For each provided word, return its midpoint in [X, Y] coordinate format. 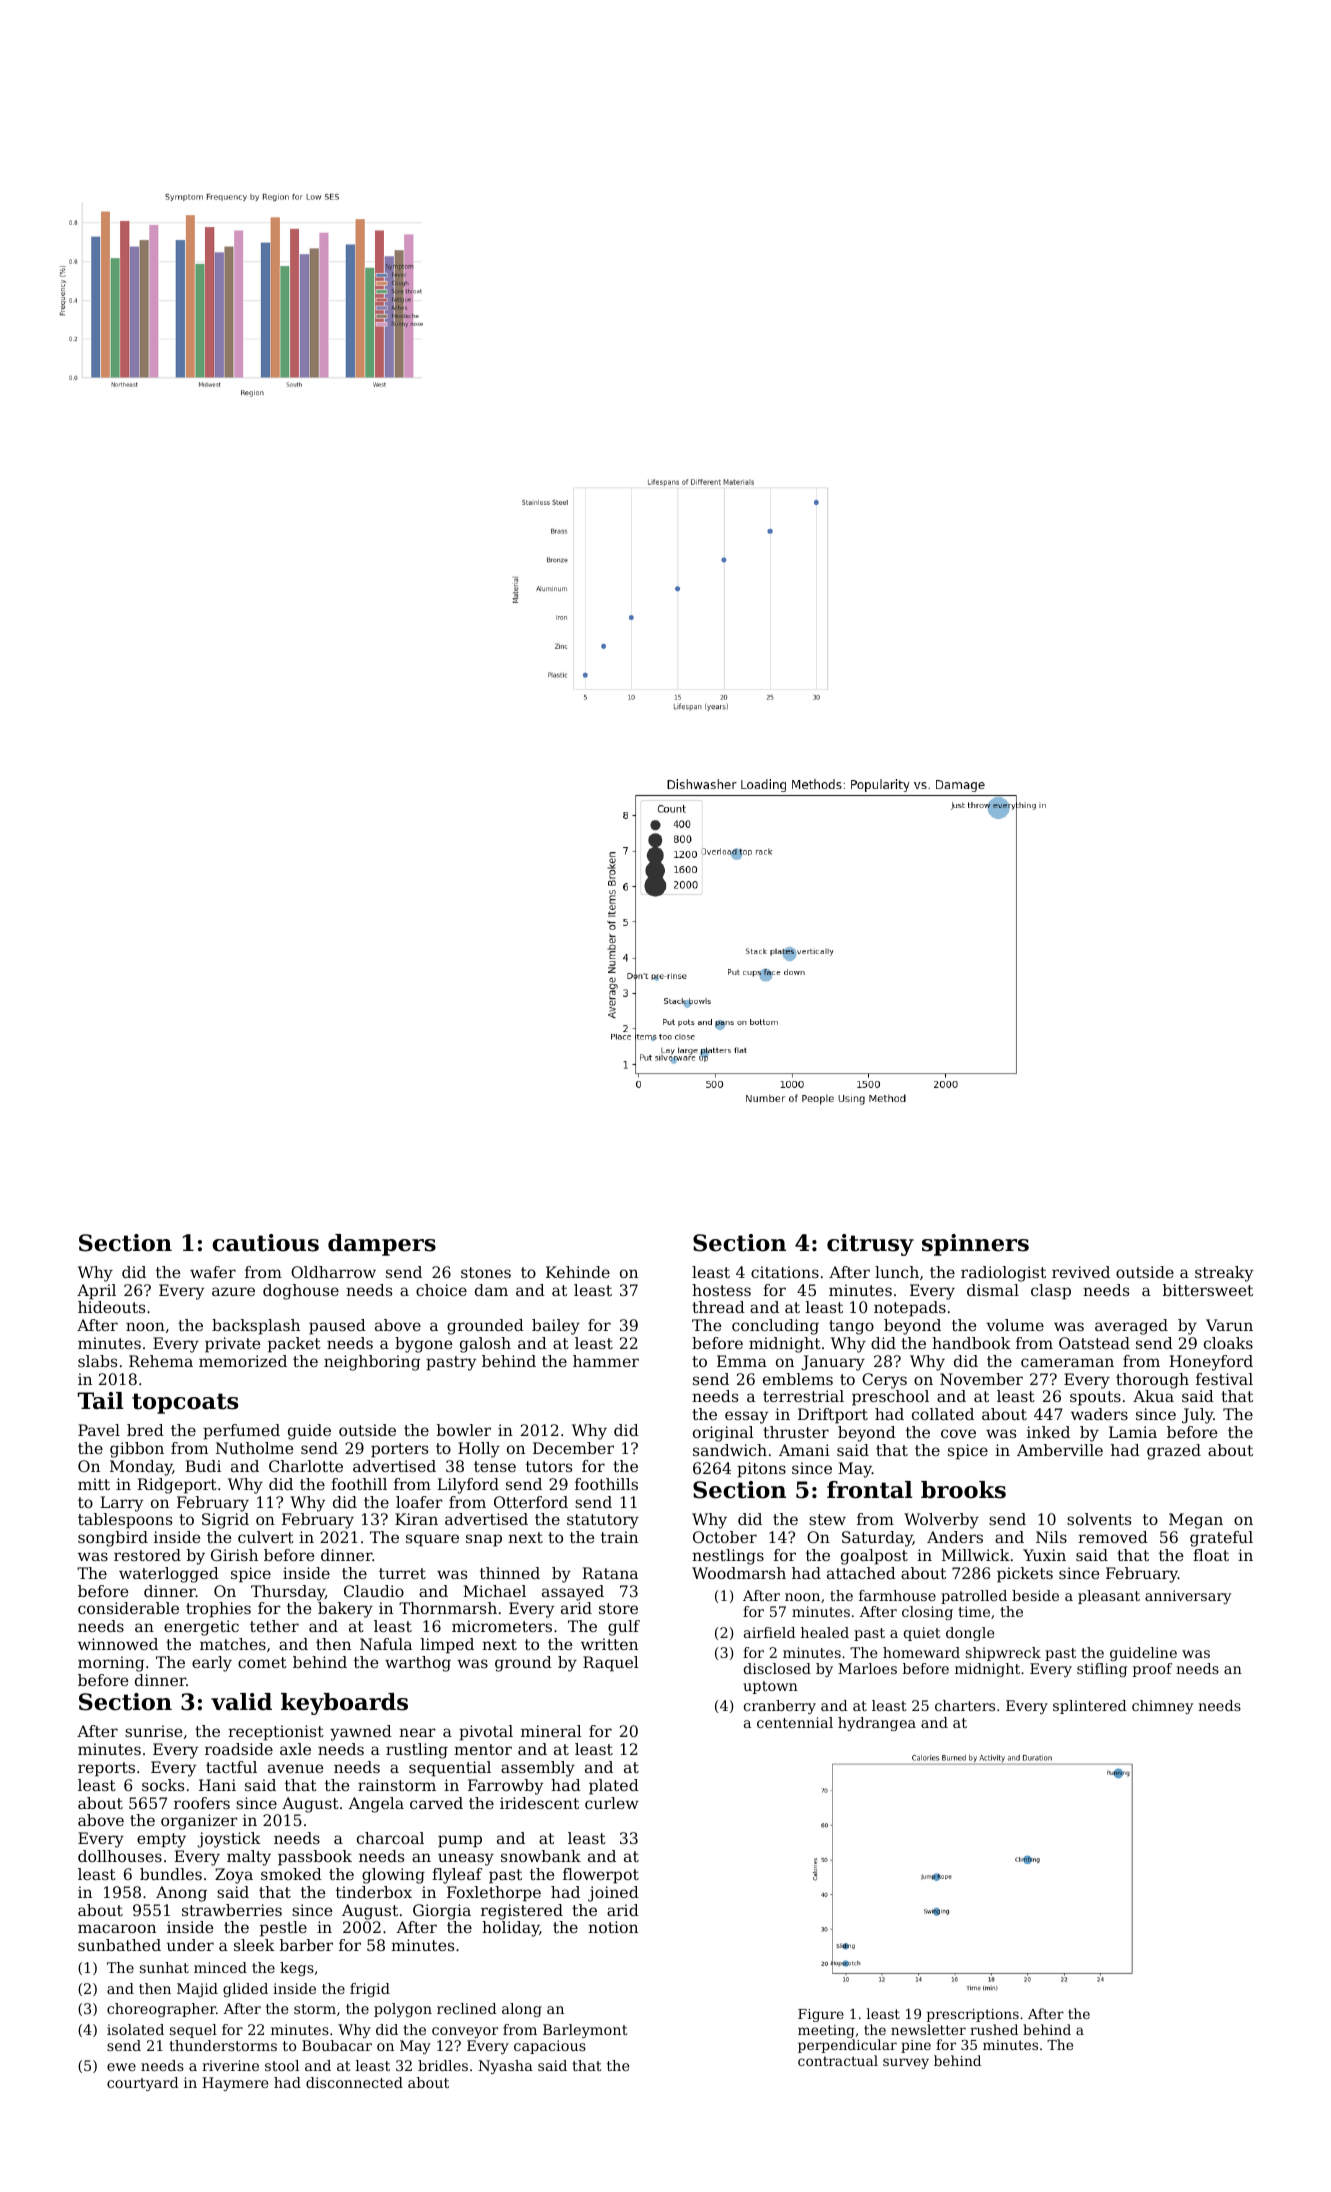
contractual [838, 2060]
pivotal [486, 1733]
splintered [1090, 1707]
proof [1152, 1670]
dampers [382, 1245]
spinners [975, 1245]
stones [486, 1272]
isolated [135, 2029]
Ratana [610, 1573]
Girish [234, 1555]
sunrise [154, 1731]
